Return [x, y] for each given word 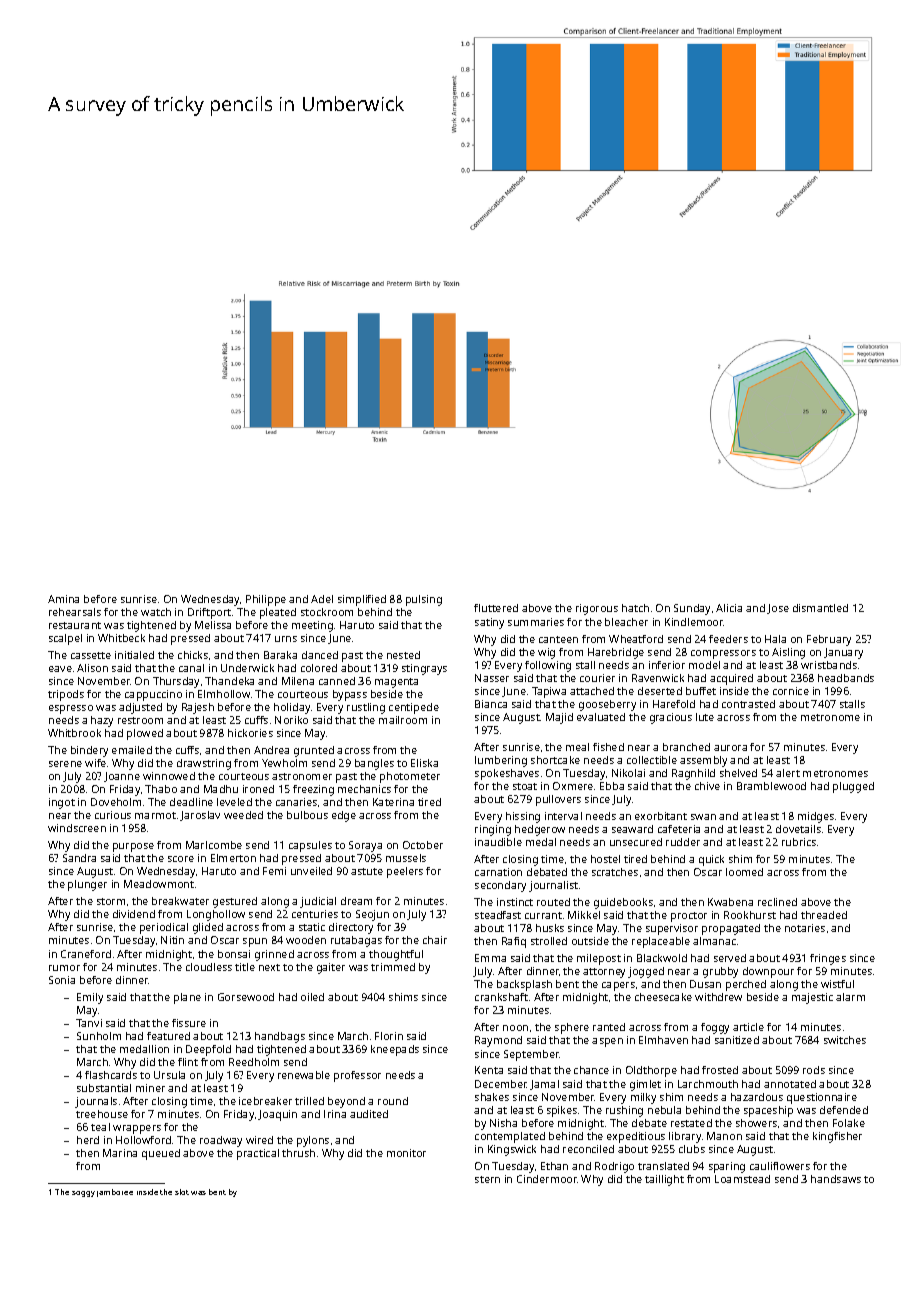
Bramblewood [771, 786]
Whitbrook [74, 733]
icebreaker [265, 1101]
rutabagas [356, 941]
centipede [414, 708]
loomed [744, 872]
